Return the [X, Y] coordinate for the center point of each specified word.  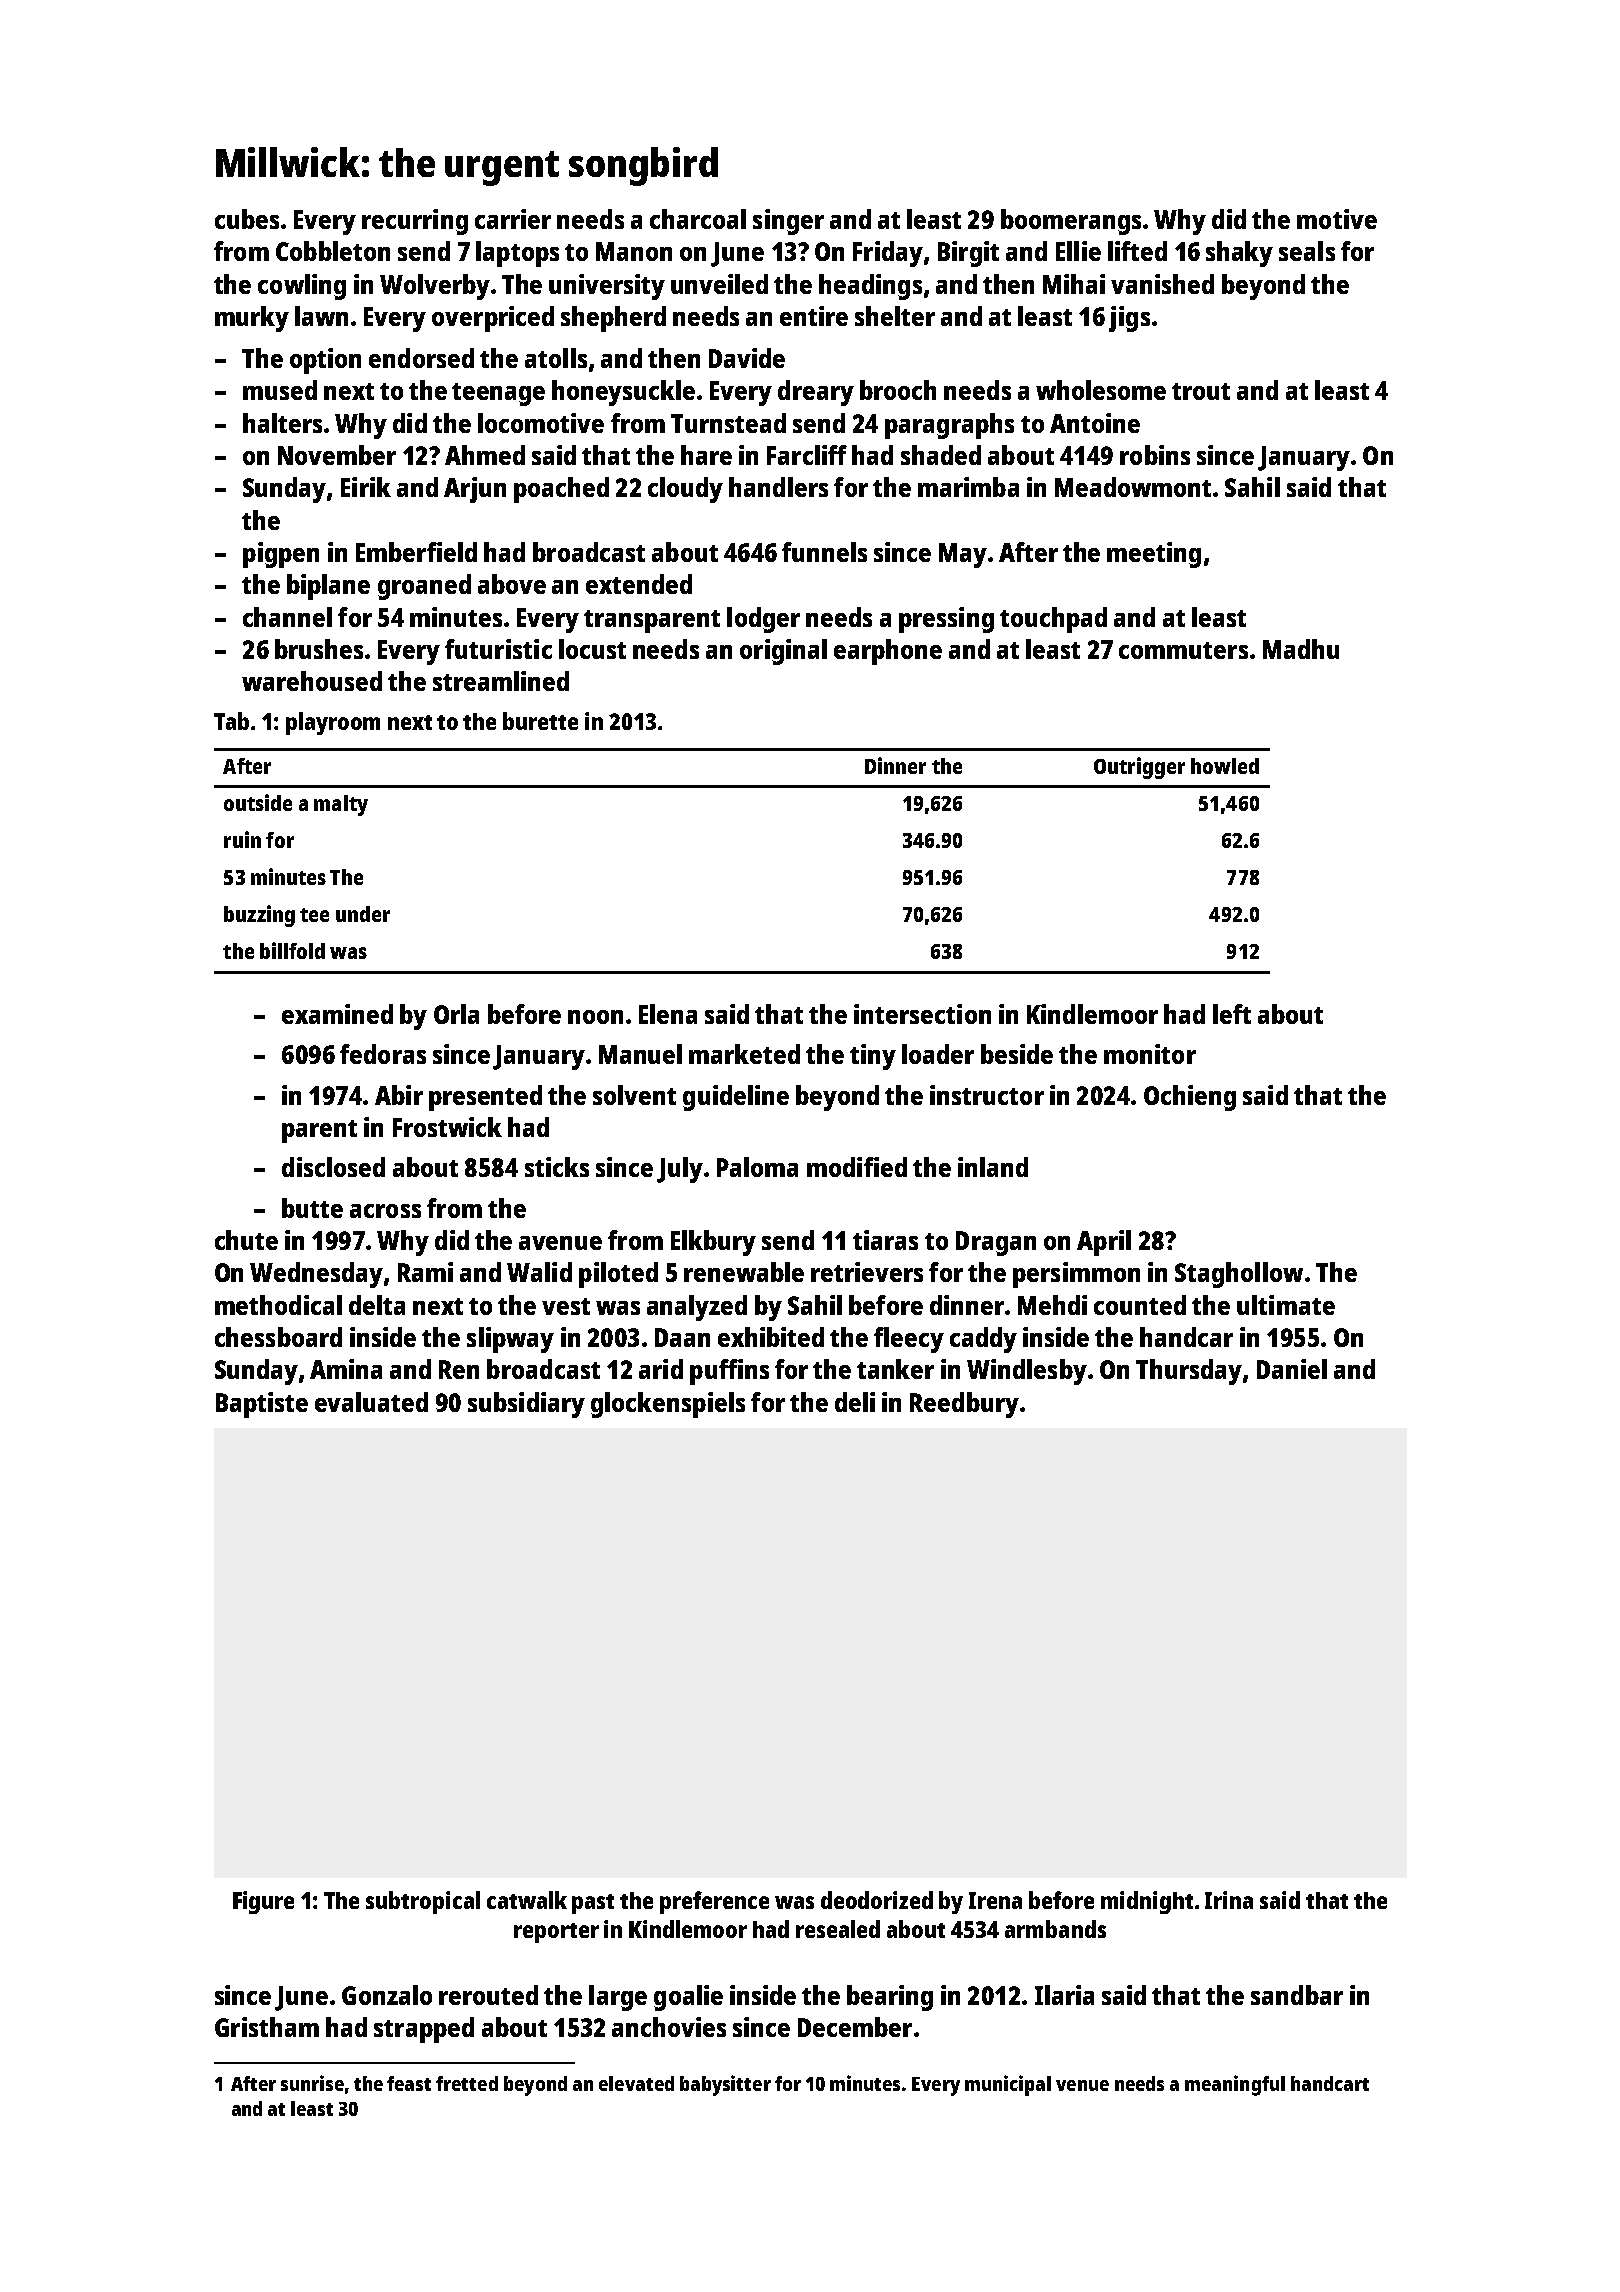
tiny [873, 1057]
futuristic [498, 649]
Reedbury [964, 1405]
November [337, 455]
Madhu [1301, 649]
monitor [1150, 1054]
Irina [1229, 1900]
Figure [263, 1902]
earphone [888, 652]
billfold [292, 950]
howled [1225, 766]
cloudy [685, 490]
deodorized [877, 1900]
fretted [467, 2083]
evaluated [371, 1402]
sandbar [1297, 1995]
